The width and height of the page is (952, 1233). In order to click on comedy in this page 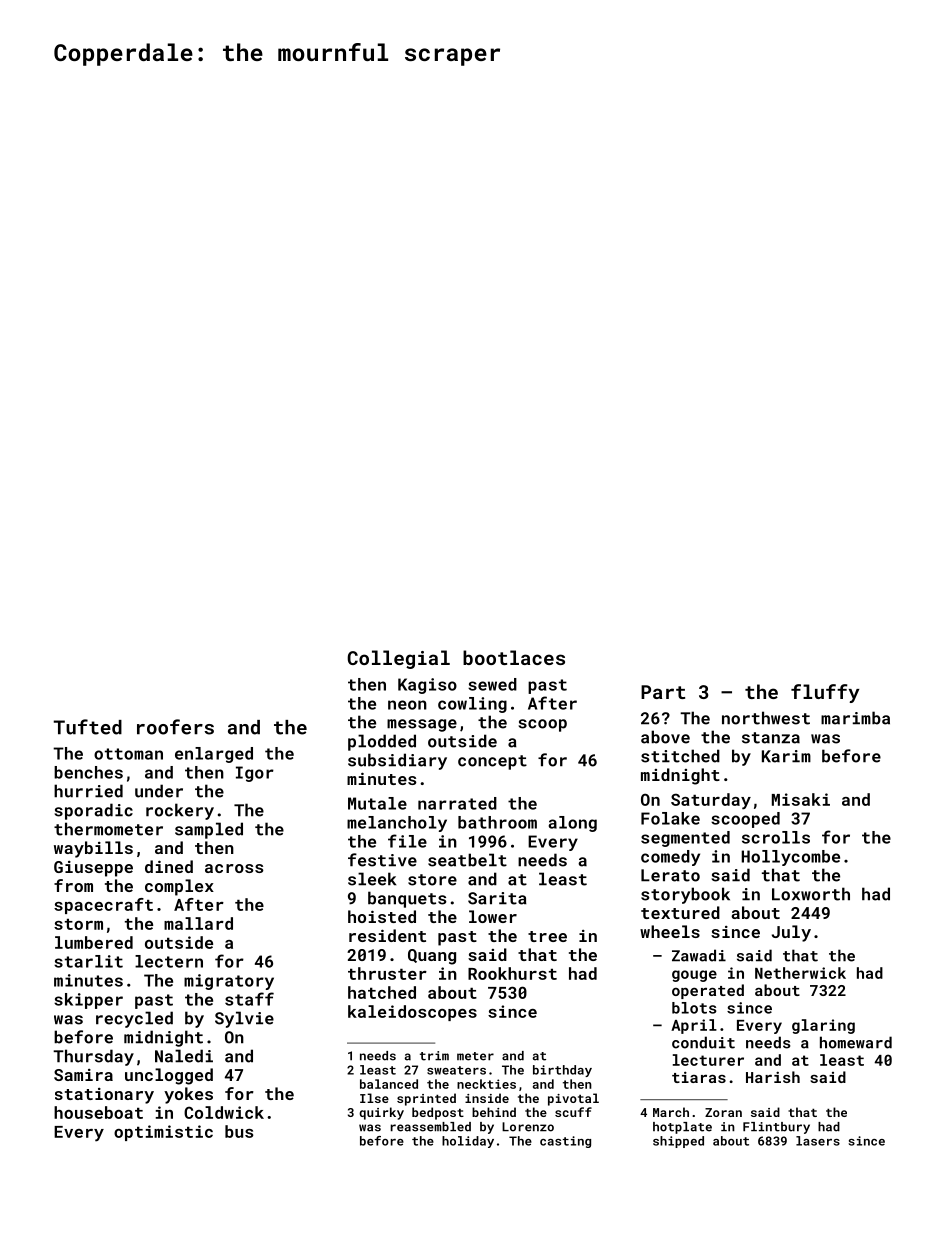, I will do `click(670, 858)`.
